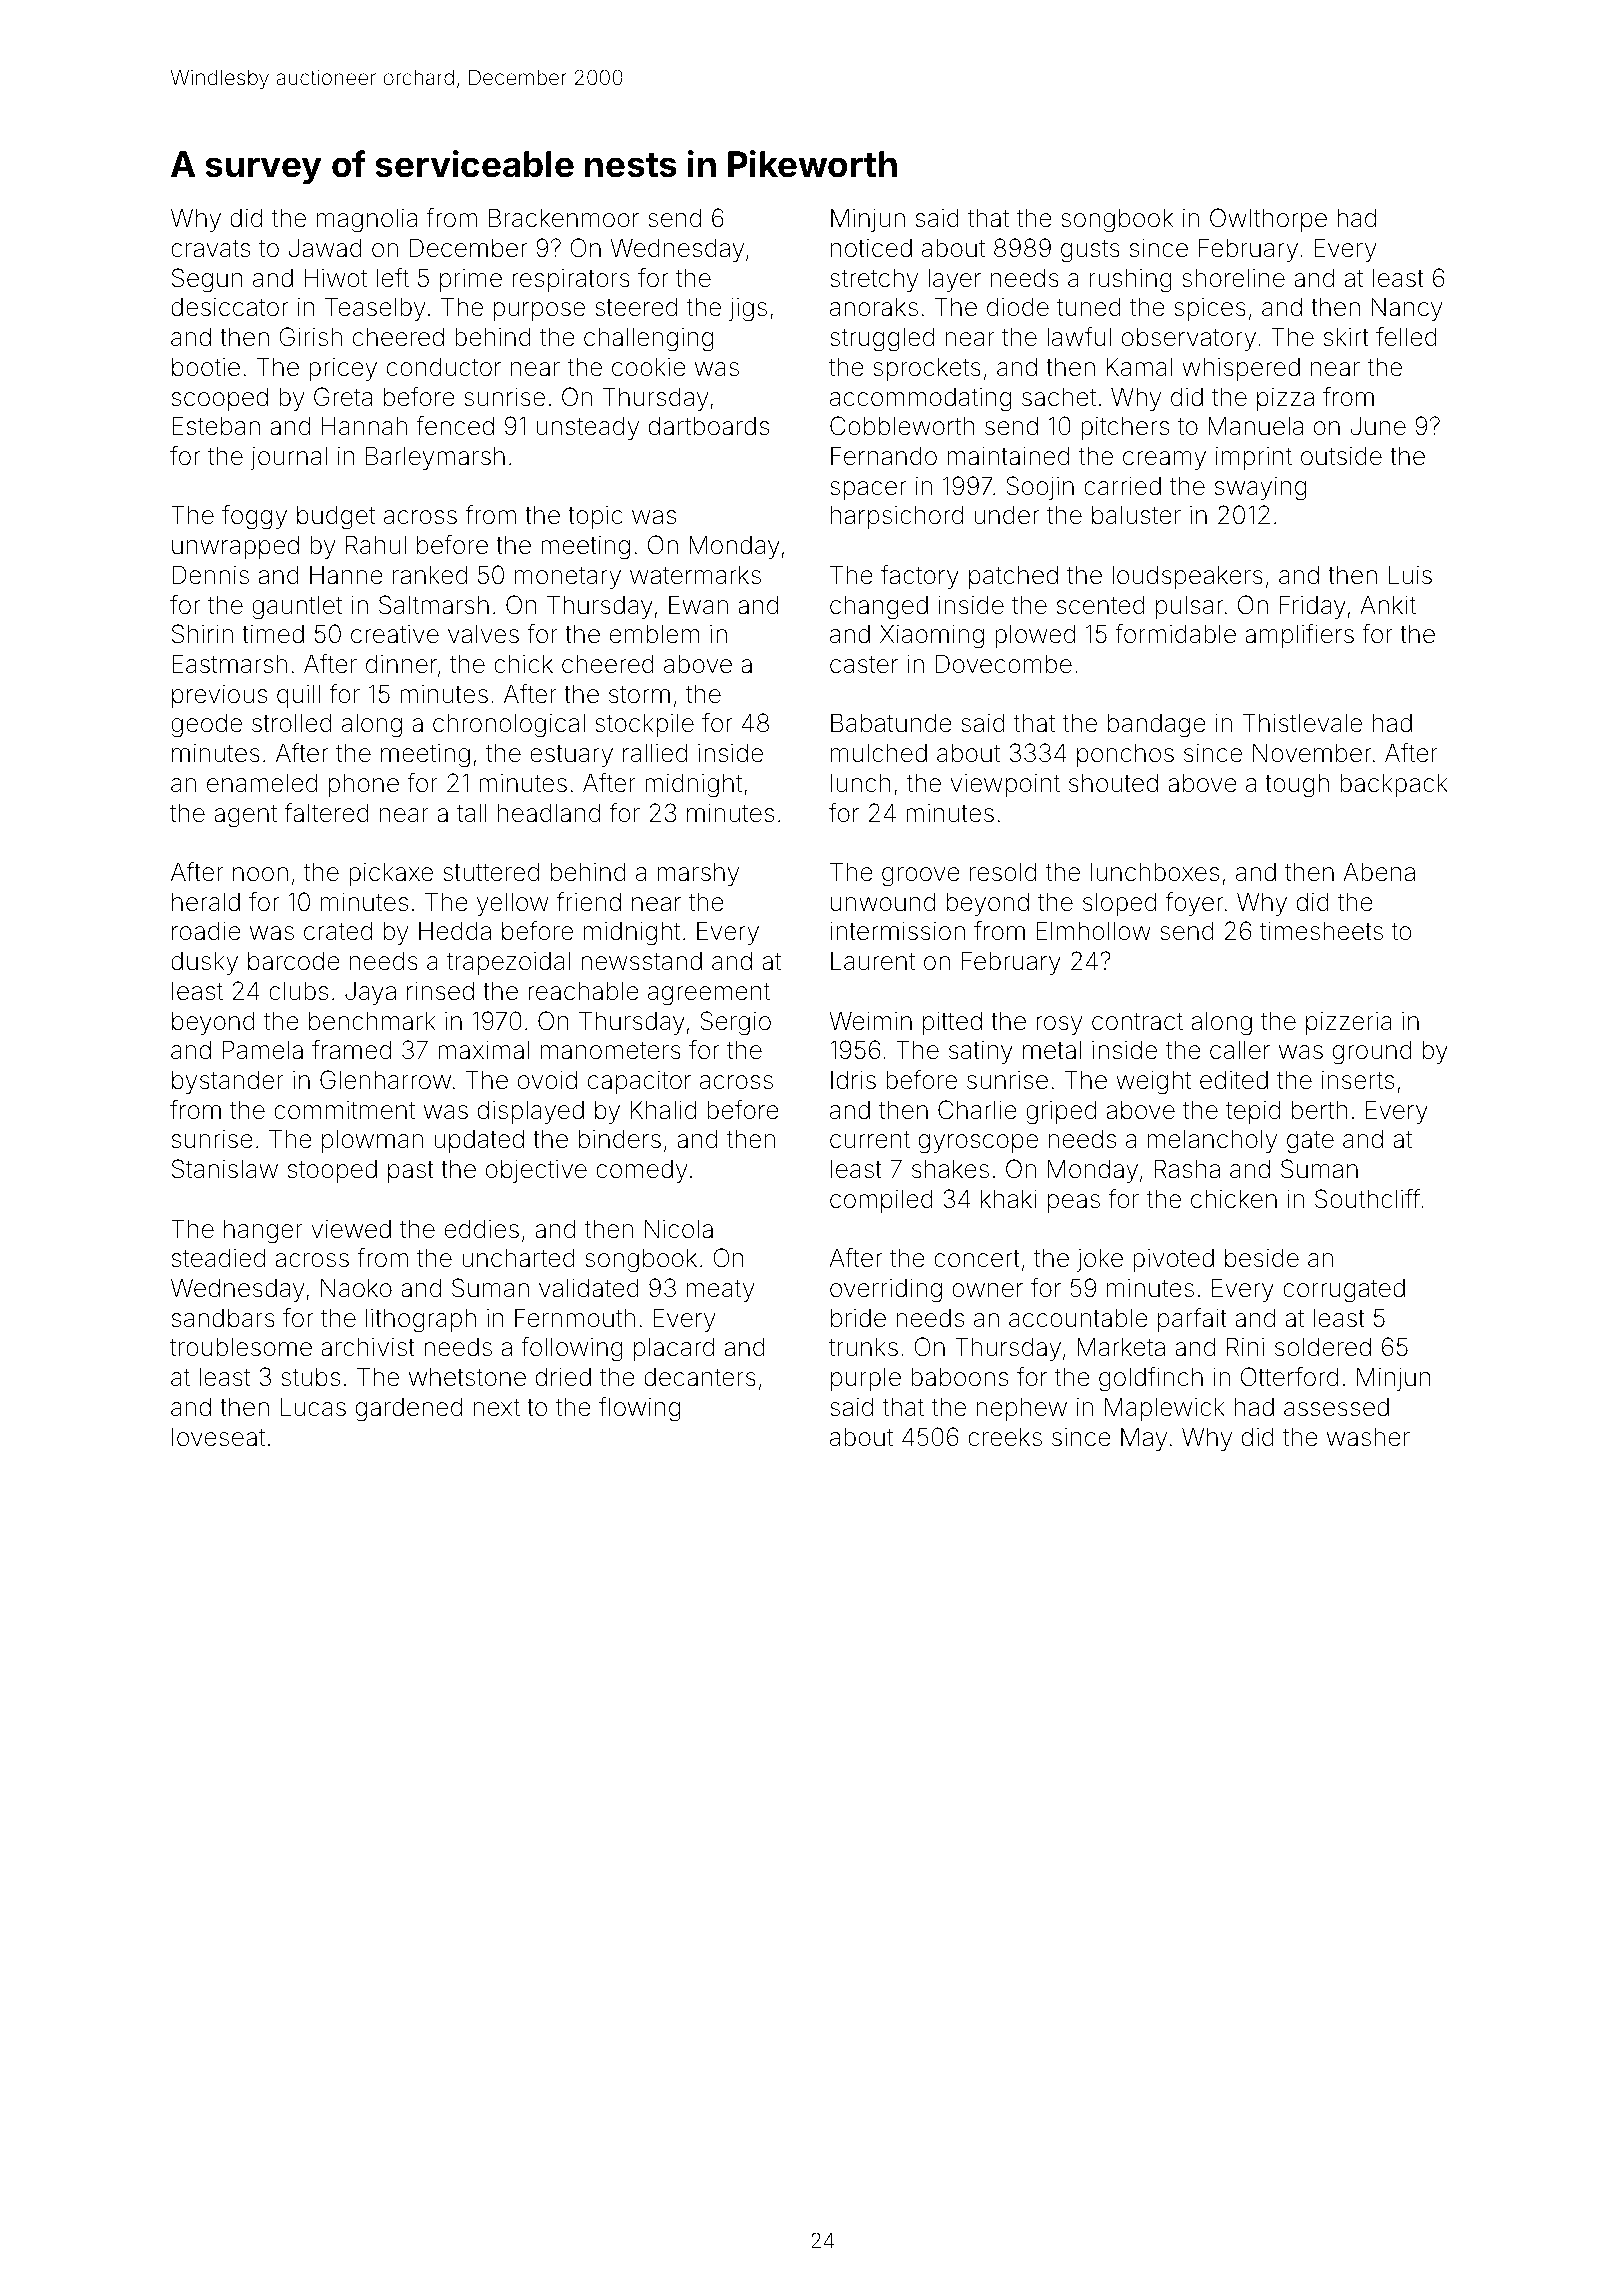 Image resolution: width=1620 pixels, height=2292 pixels. What do you see at coordinates (241, 1347) in the screenshot?
I see `troublesome` at bounding box center [241, 1347].
